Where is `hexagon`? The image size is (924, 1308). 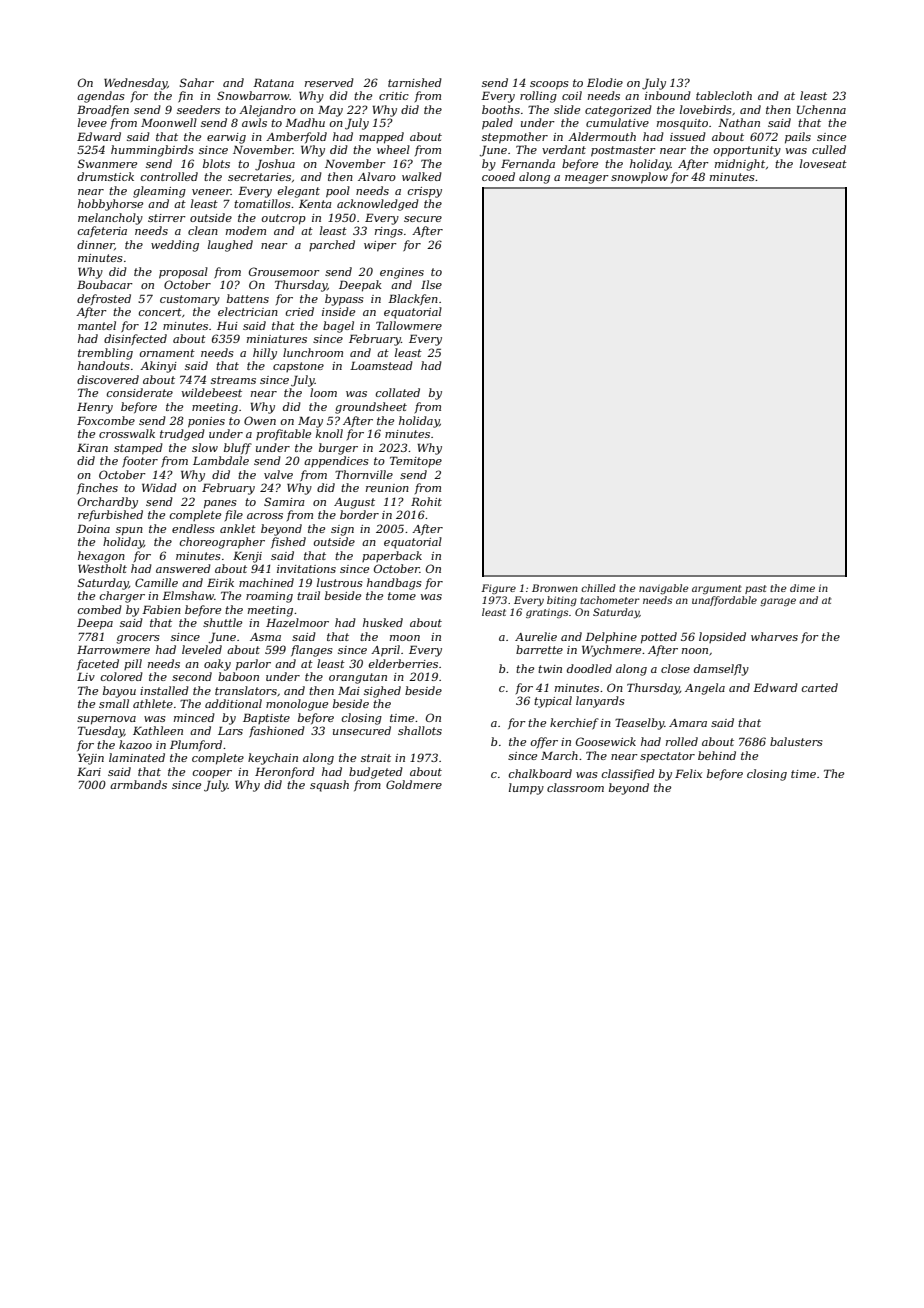 hexagon is located at coordinates (101, 557).
